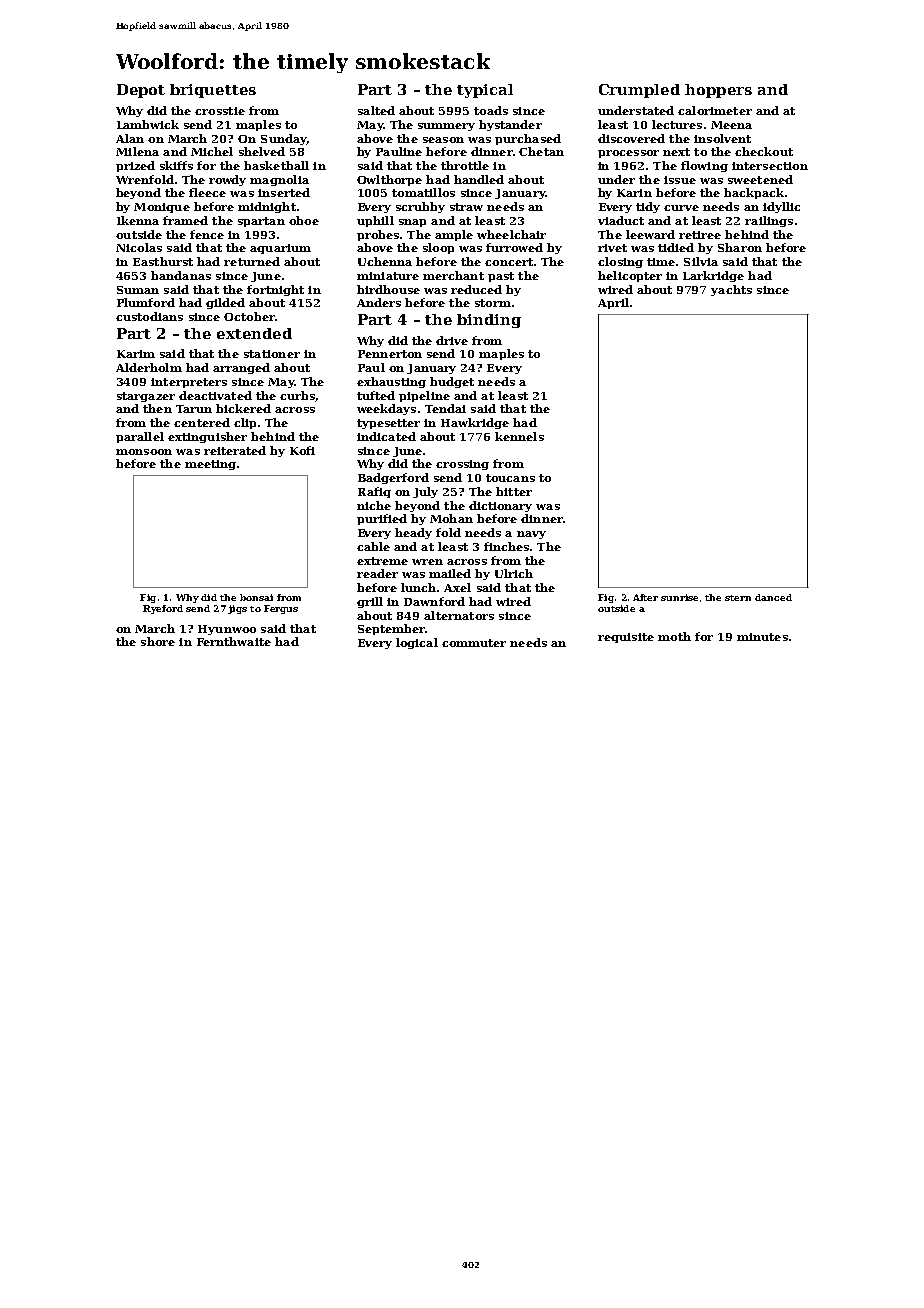 The width and height of the screenshot is (924, 1308). I want to click on custodians, so click(149, 316).
